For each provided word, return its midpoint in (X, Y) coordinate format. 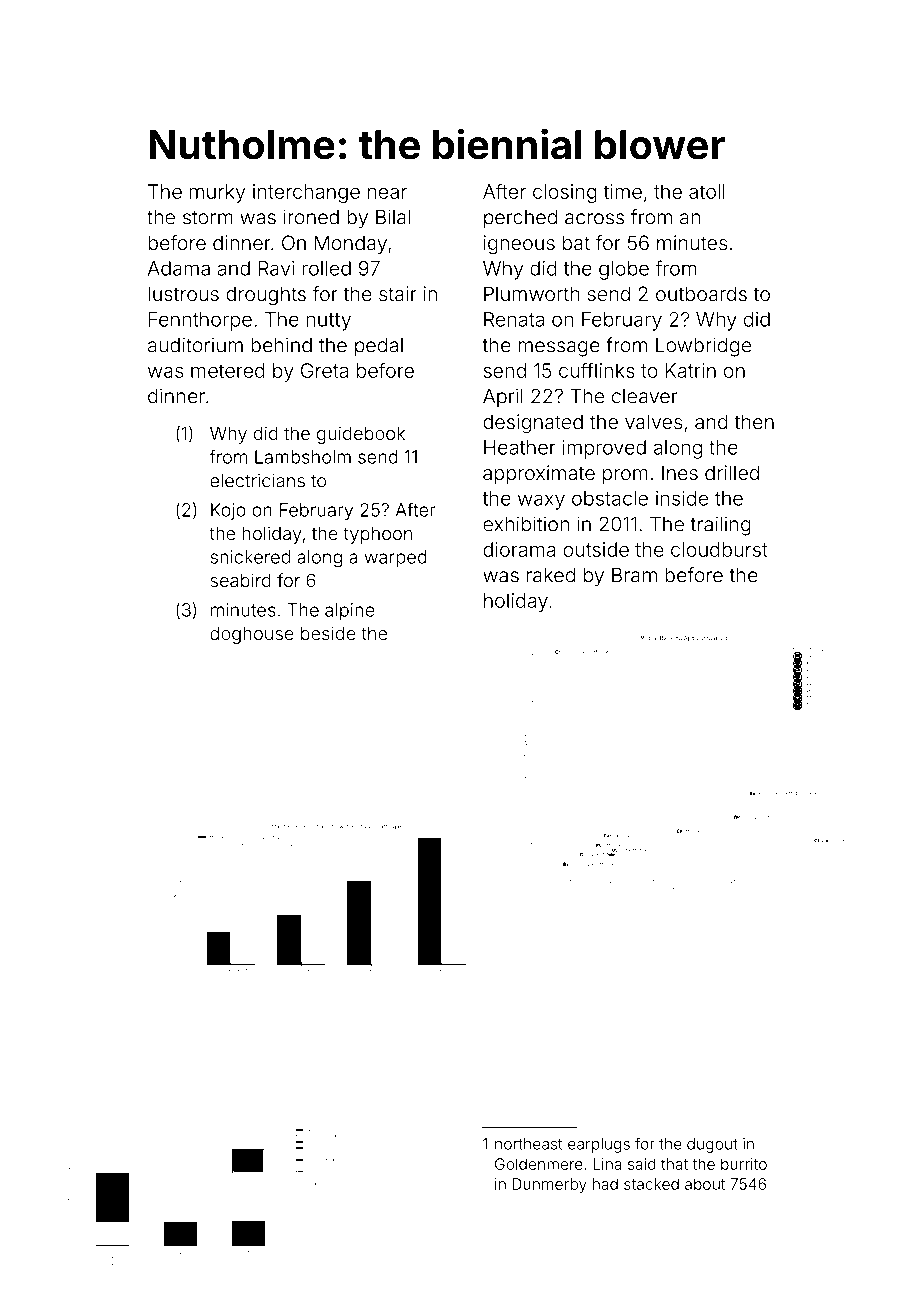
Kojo (228, 511)
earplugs (599, 1145)
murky (217, 193)
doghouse (252, 635)
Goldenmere (539, 1164)
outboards (701, 293)
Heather (520, 447)
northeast (528, 1144)
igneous (519, 245)
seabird (241, 580)
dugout (712, 1145)
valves (653, 421)
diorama (519, 549)
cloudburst (719, 549)
